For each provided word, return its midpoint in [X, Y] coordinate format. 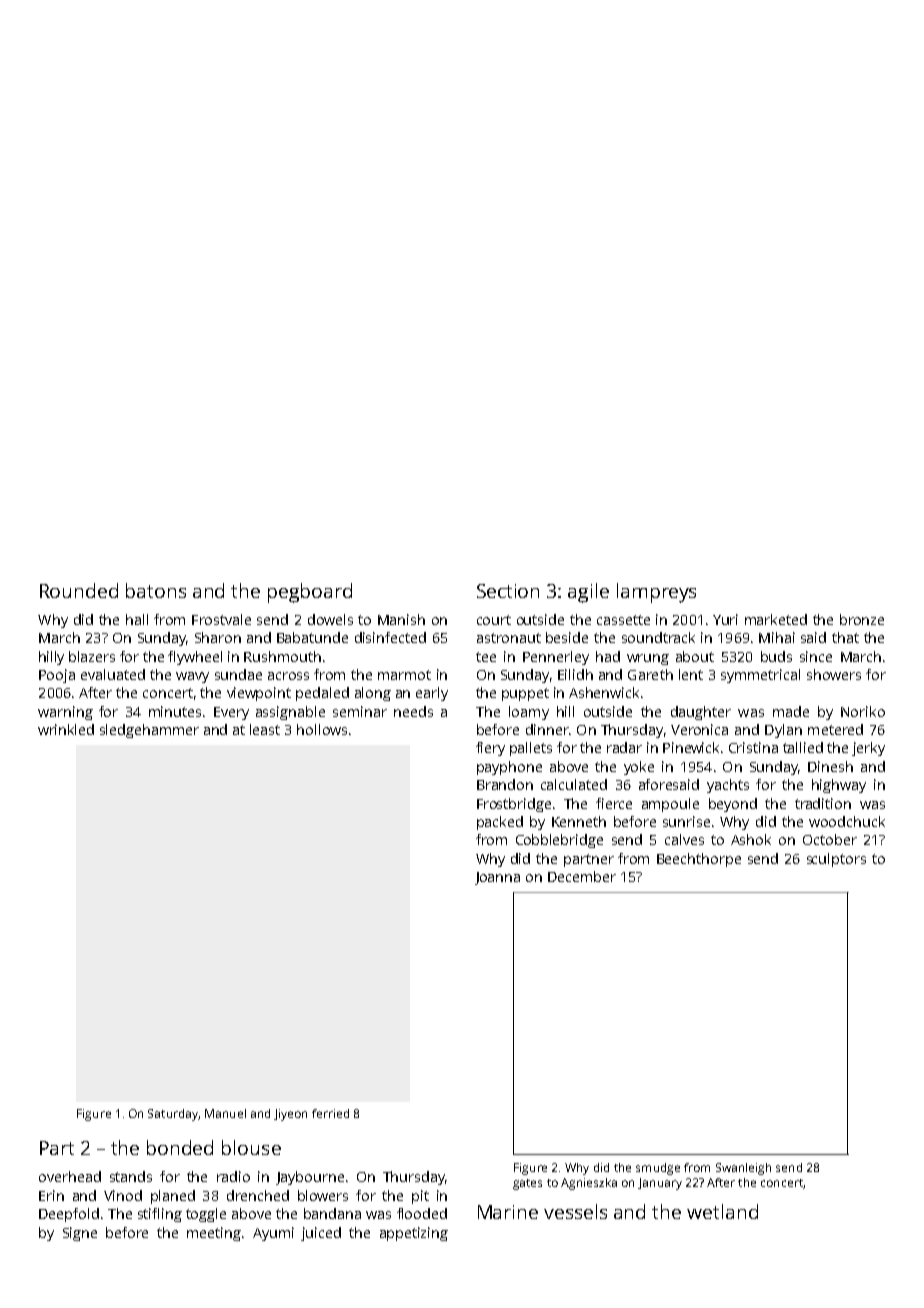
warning [65, 713]
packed [500, 823]
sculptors [836, 860]
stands [131, 1176]
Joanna [497, 878]
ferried [330, 1113]
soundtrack [658, 637]
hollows [322, 729]
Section [508, 591]
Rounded [79, 590]
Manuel [225, 1113]
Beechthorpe [699, 860]
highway [839, 786]
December [582, 876]
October [830, 839]
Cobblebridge [559, 841]
